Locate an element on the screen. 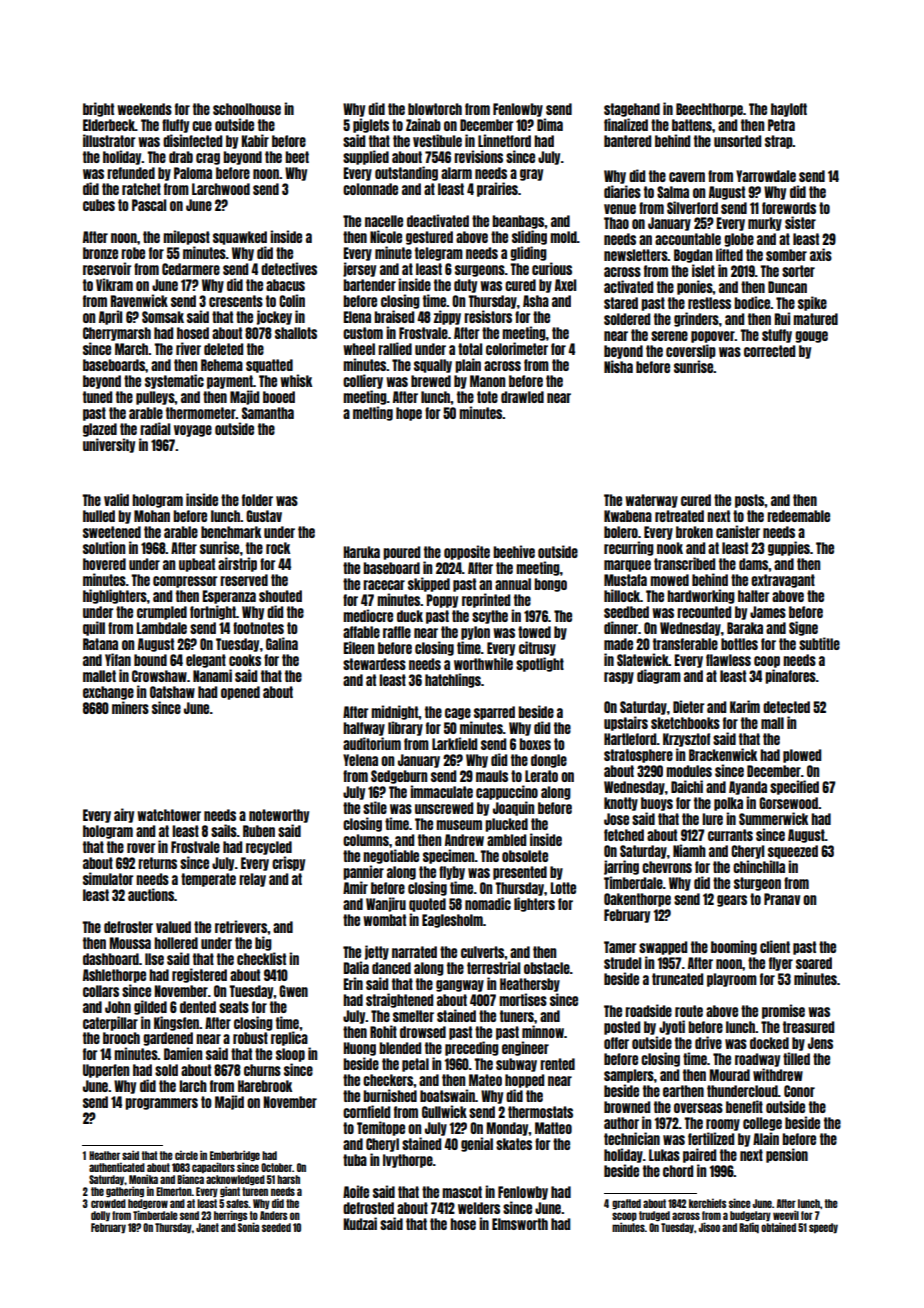 The width and height of the screenshot is (924, 1308). piglets is located at coordinates (371, 125).
